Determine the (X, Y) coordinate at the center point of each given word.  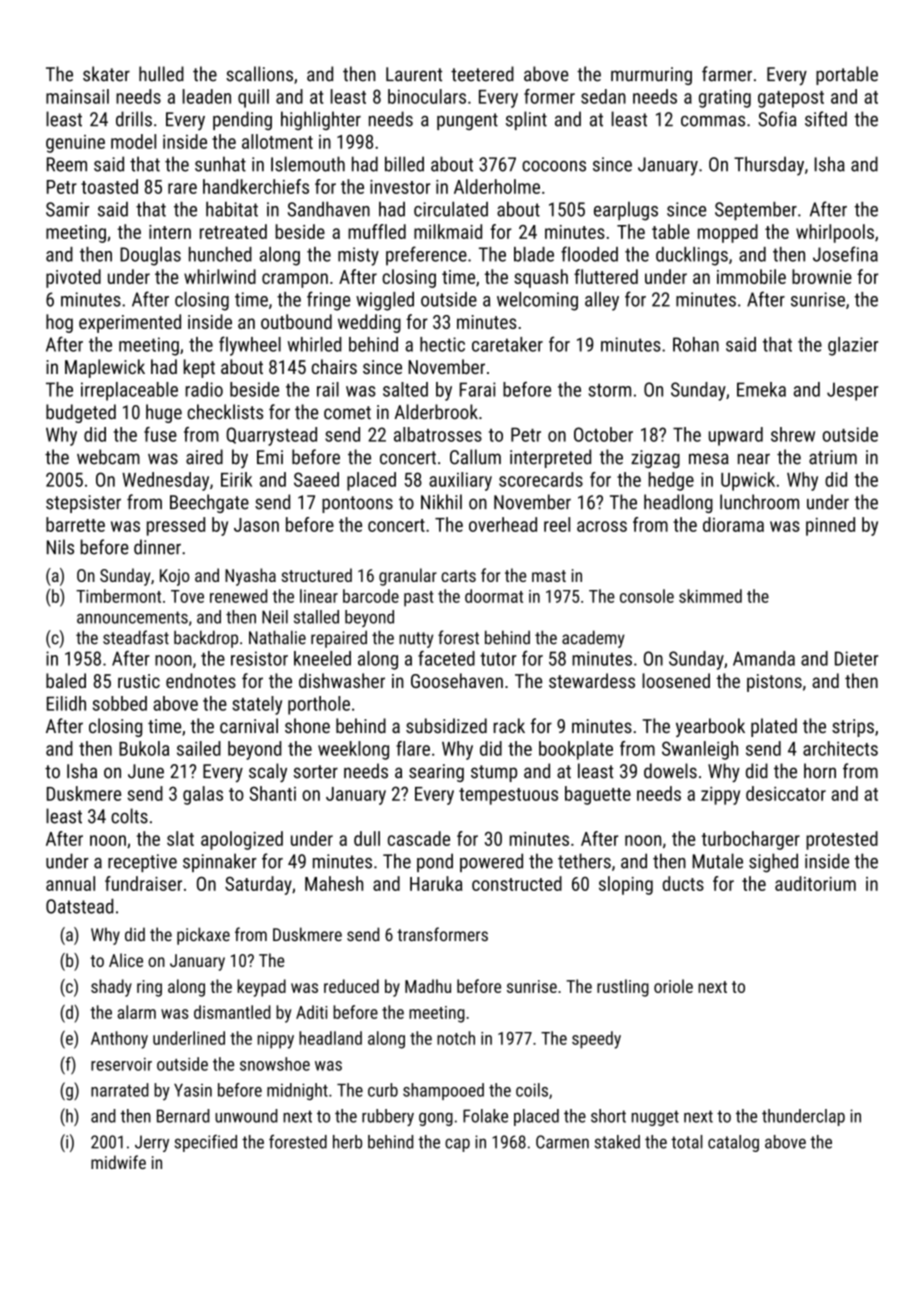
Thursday (769, 166)
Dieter (856, 658)
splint (526, 120)
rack (509, 725)
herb (347, 1142)
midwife (118, 1162)
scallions (259, 74)
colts (129, 816)
